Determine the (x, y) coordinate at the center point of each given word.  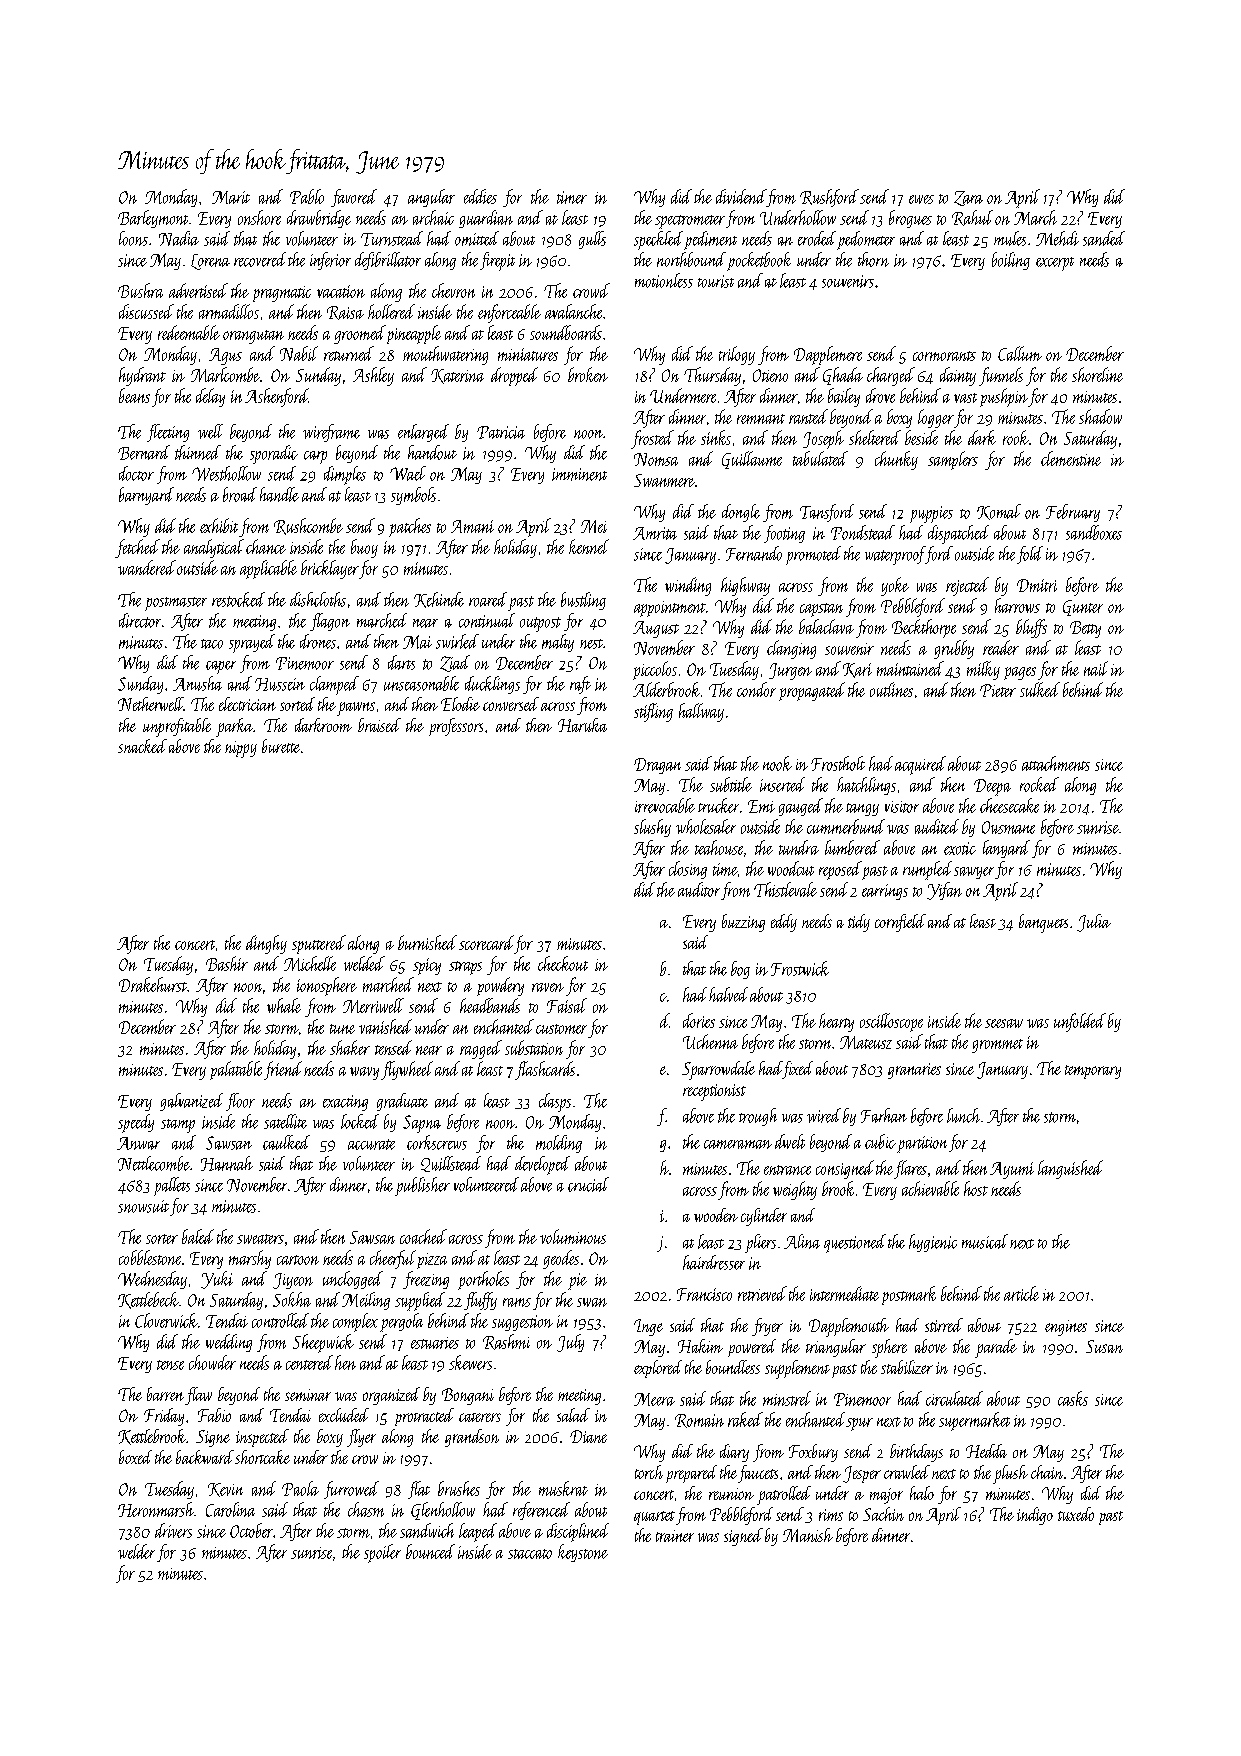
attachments (1056, 763)
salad (573, 1415)
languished (1070, 1169)
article (1021, 1293)
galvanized (191, 1102)
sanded (1104, 238)
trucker (718, 805)
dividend (741, 196)
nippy (241, 749)
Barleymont (153, 219)
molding (559, 1144)
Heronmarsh (156, 1509)
